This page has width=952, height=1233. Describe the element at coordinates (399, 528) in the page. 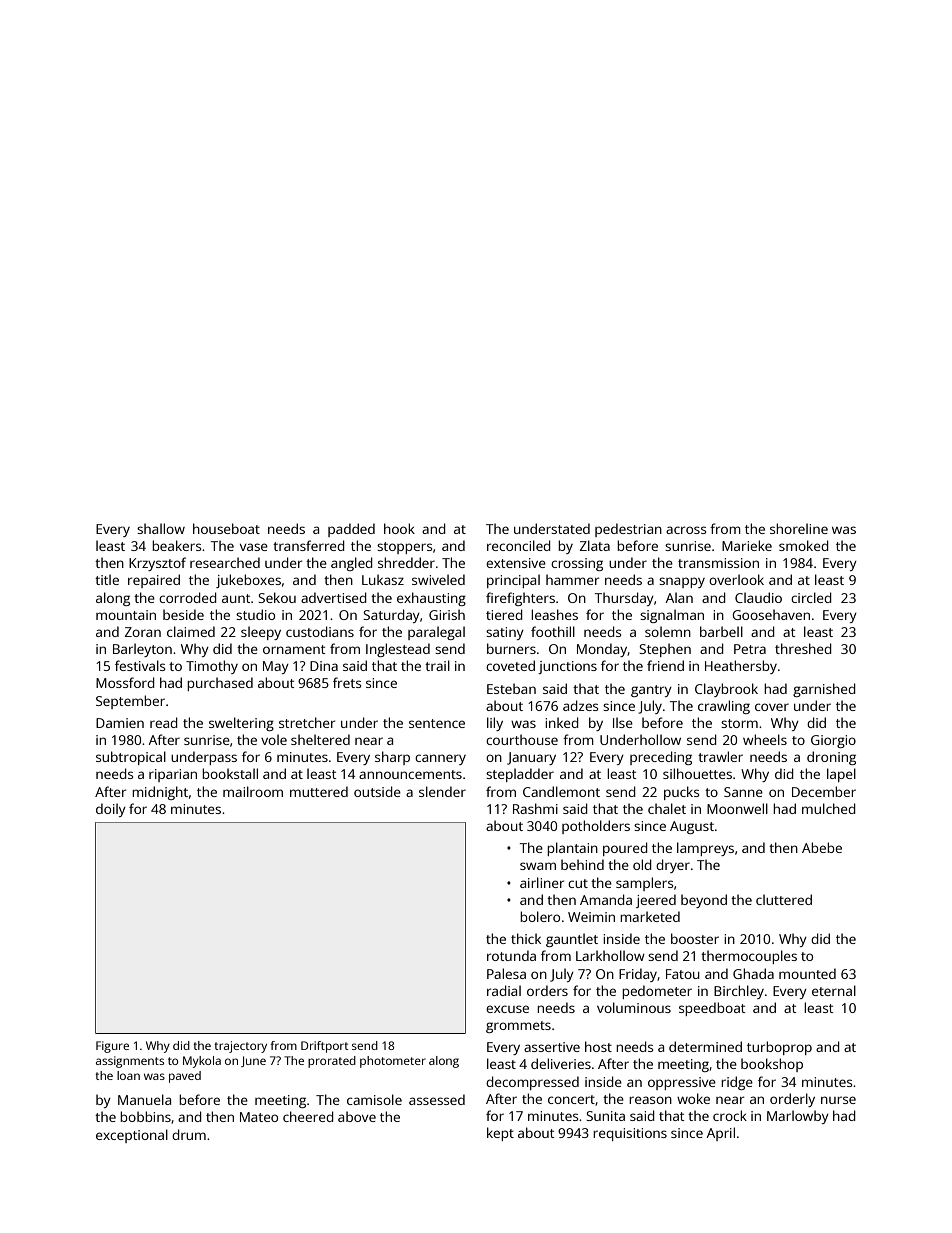

I see `hook` at that location.
